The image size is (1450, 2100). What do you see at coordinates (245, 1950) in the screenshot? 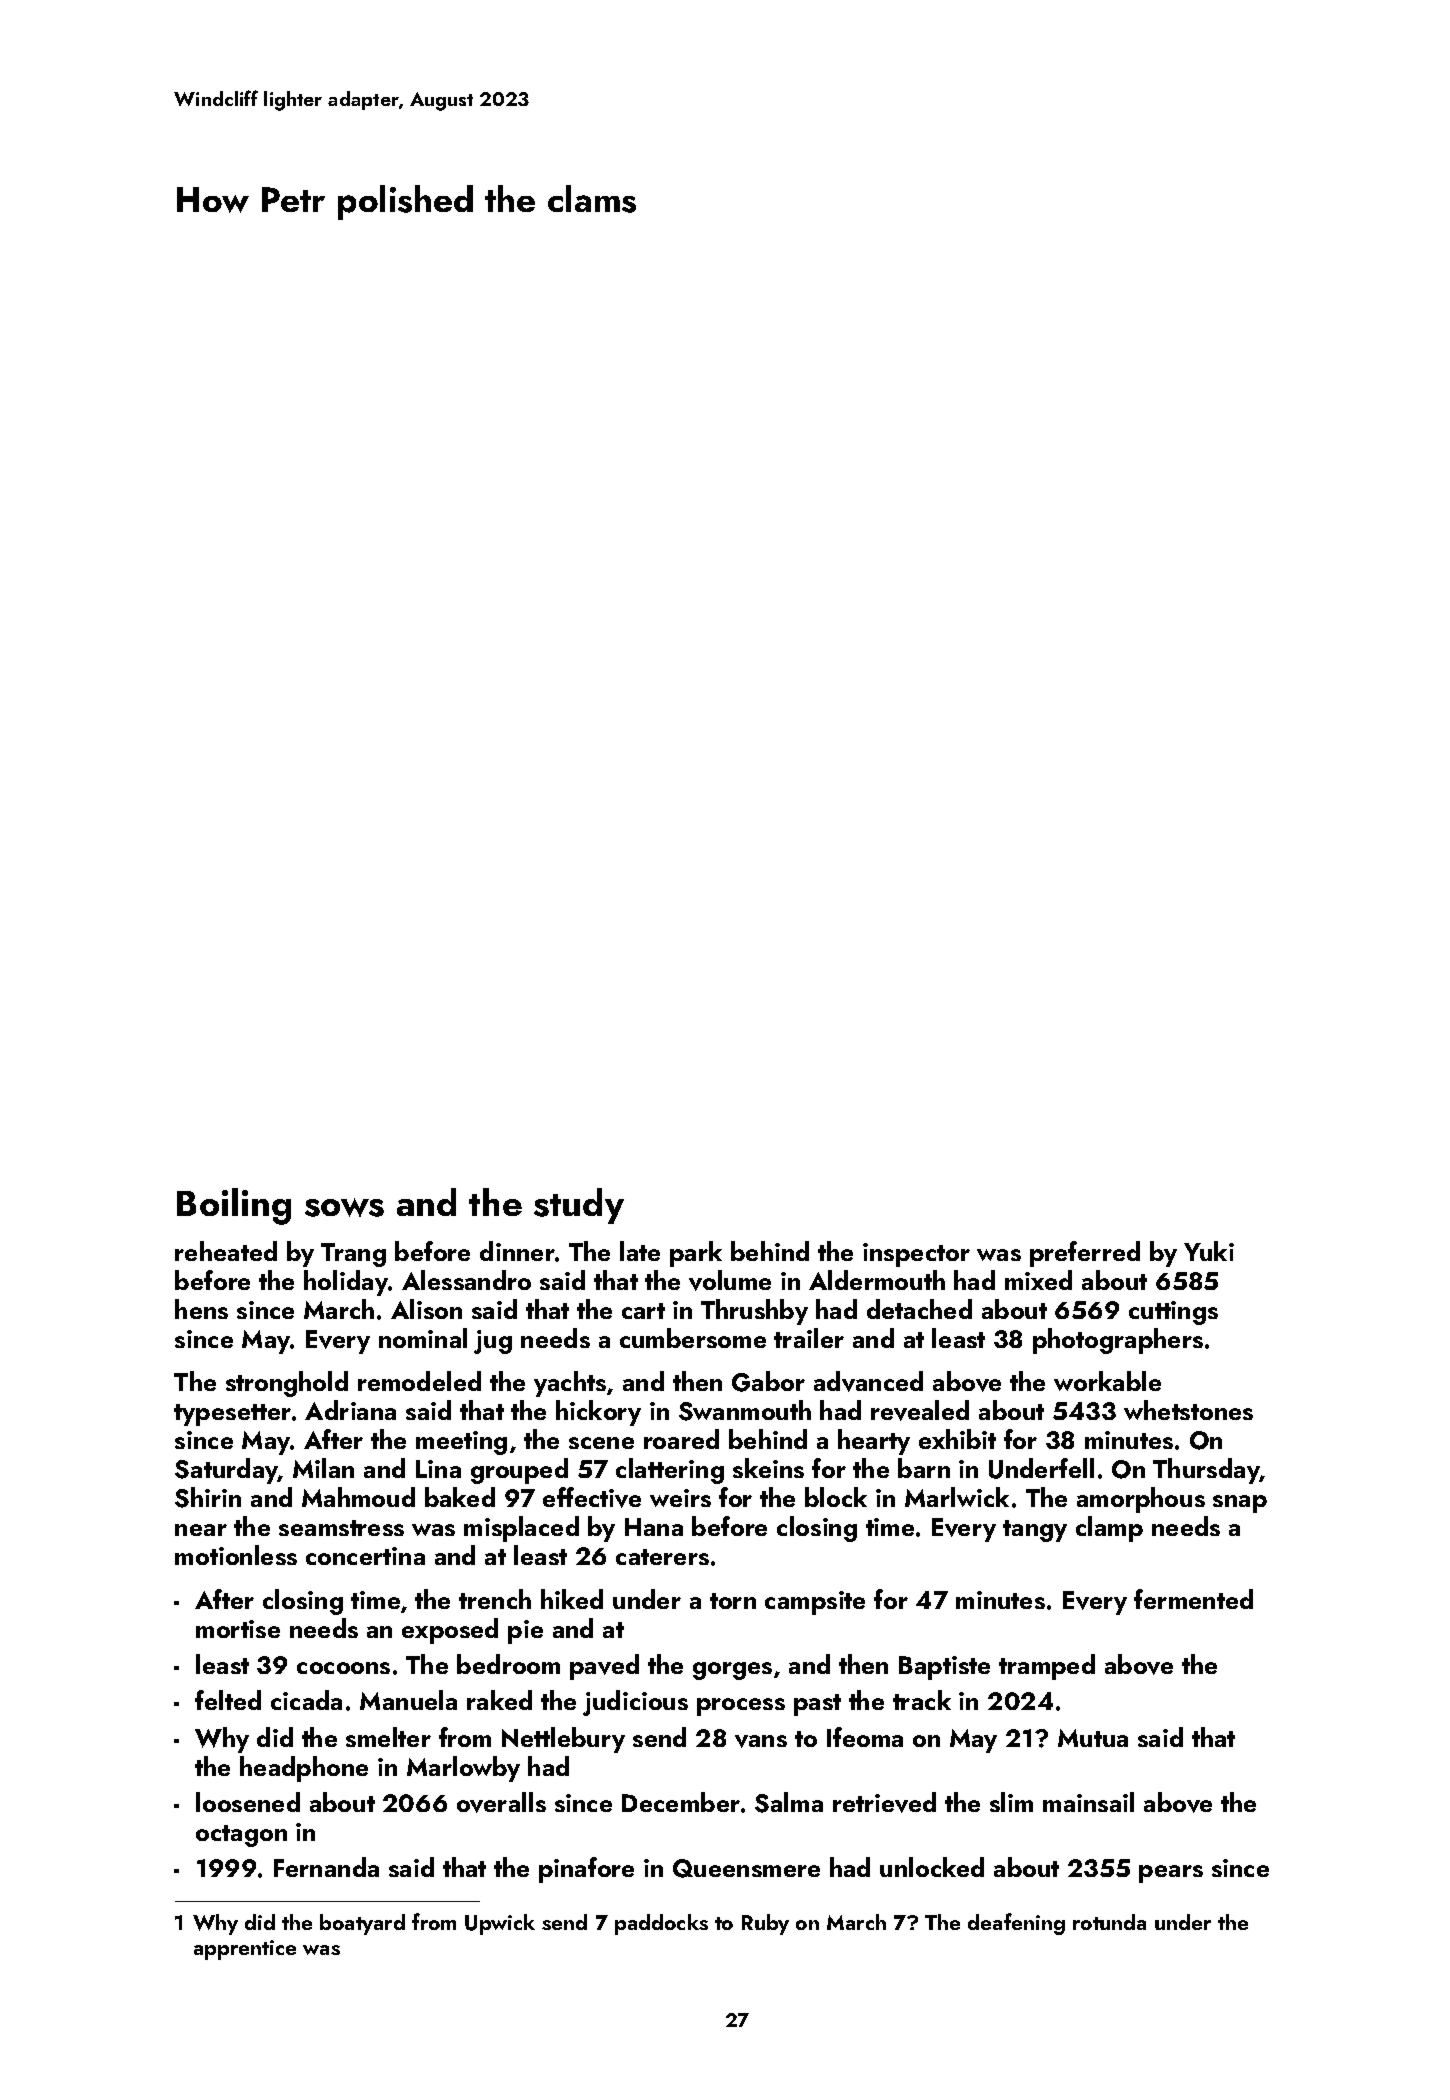
I see `apprentice` at bounding box center [245, 1950].
